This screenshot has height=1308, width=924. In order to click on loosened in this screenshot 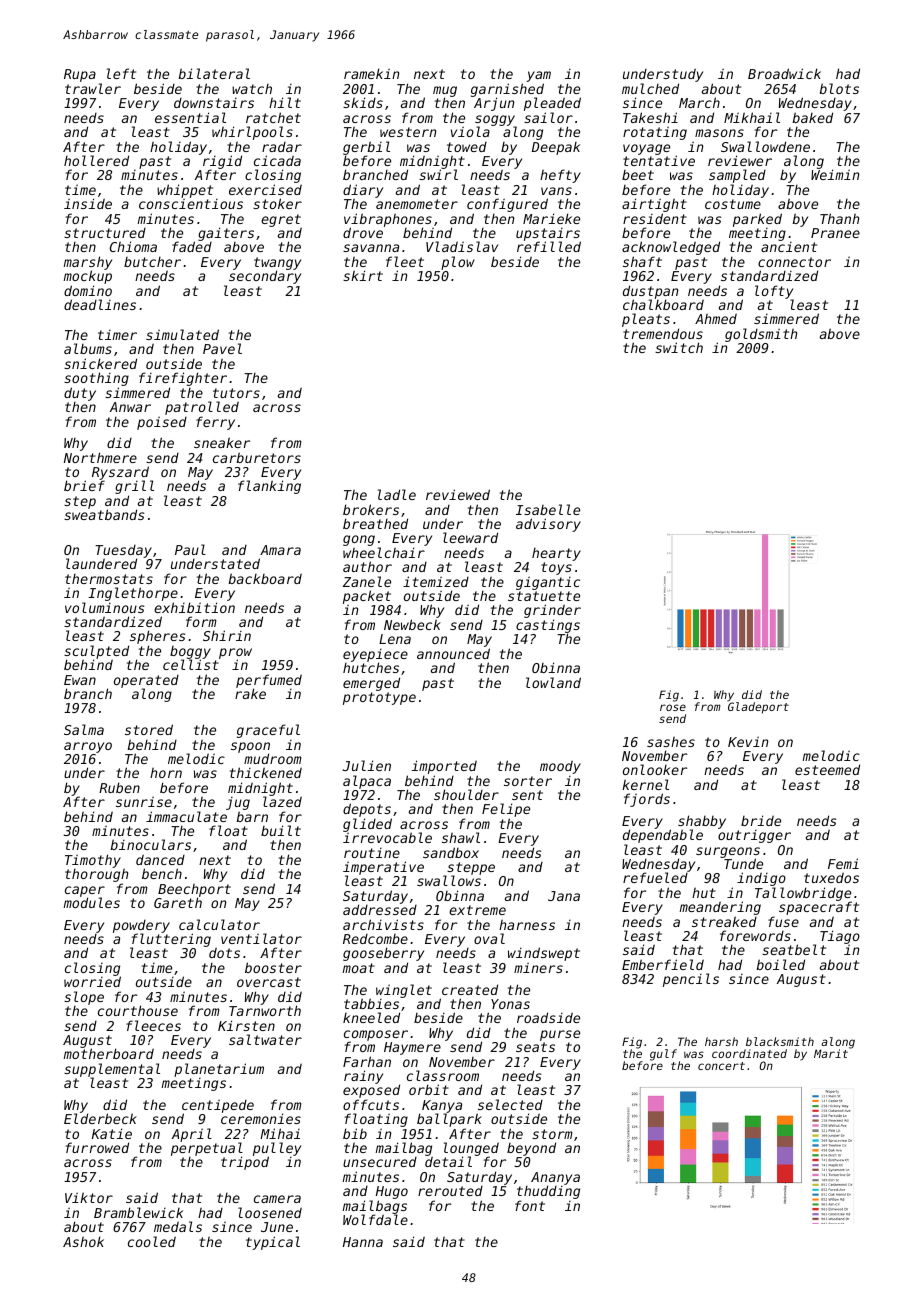, I will do `click(270, 1212)`.
